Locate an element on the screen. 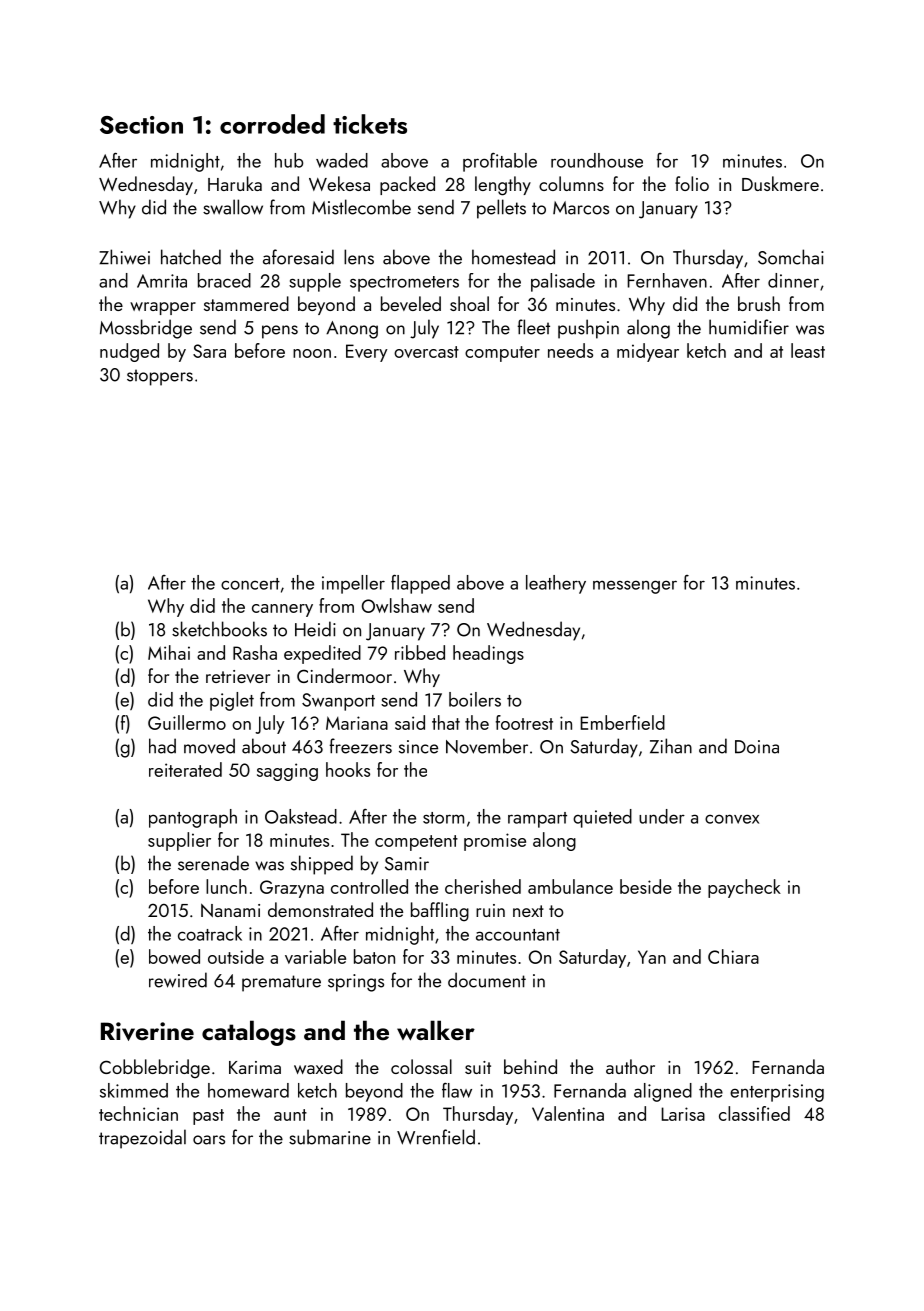 This screenshot has width=924, height=1311. Wrenfield is located at coordinates (436, 1137).
